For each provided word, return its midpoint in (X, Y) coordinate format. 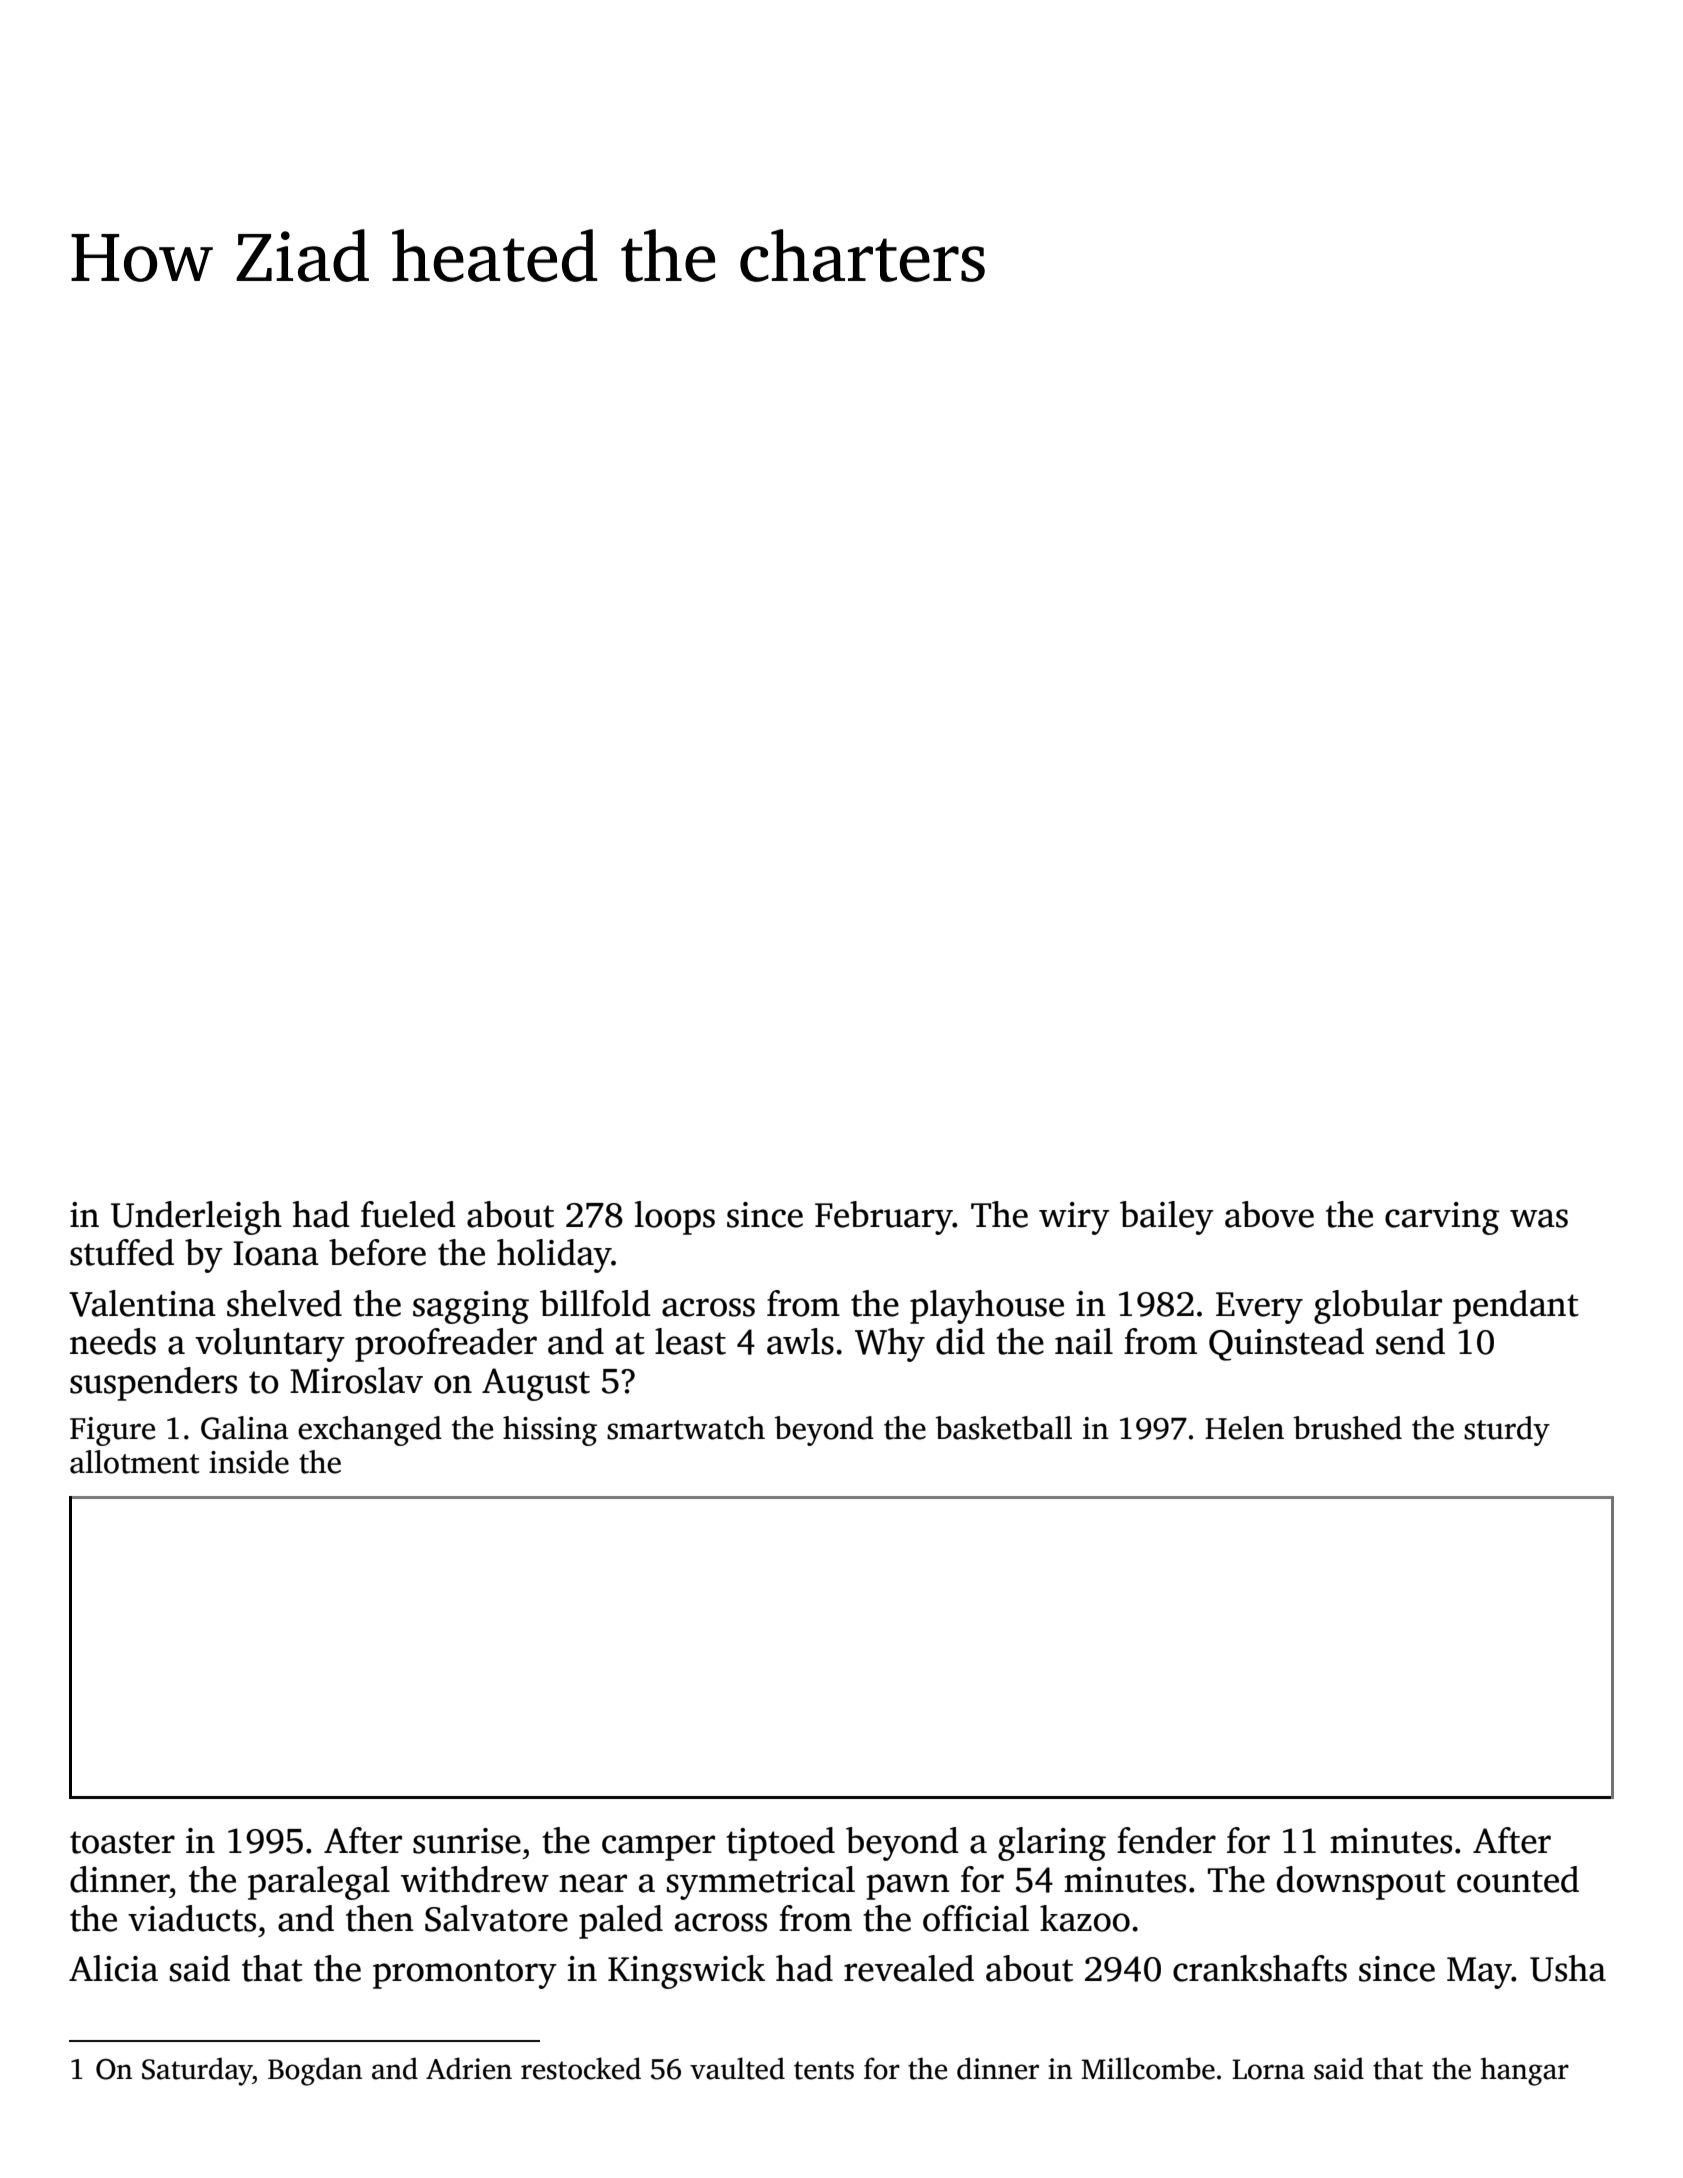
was (1539, 1218)
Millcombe (1148, 2068)
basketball (1003, 1428)
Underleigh (196, 1218)
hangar (1525, 2071)
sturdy (1507, 1431)
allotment (135, 1462)
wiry (1074, 1218)
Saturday (197, 2071)
